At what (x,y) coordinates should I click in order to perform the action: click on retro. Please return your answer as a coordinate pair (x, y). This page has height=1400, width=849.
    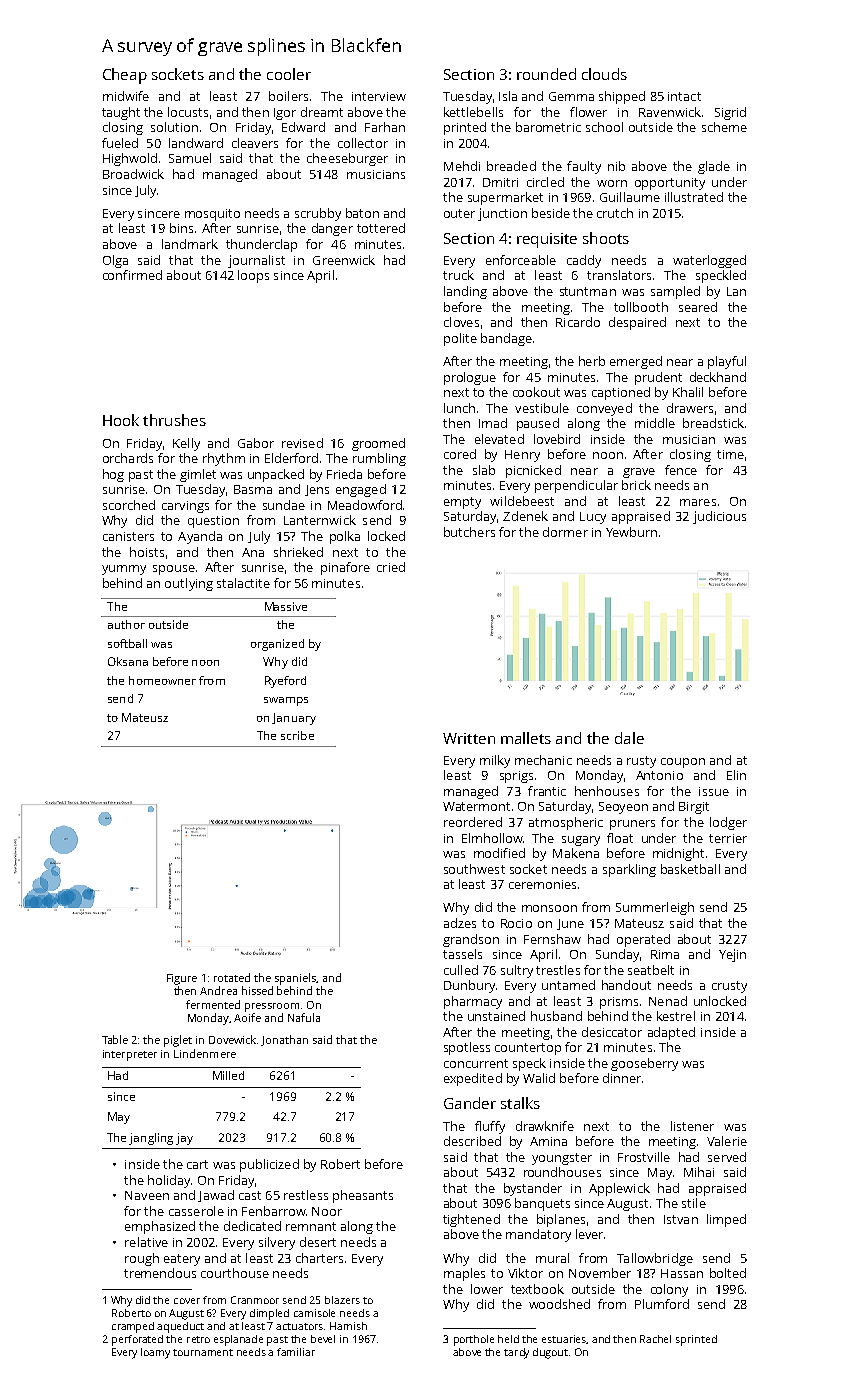
    Looking at the image, I should click on (198, 1339).
